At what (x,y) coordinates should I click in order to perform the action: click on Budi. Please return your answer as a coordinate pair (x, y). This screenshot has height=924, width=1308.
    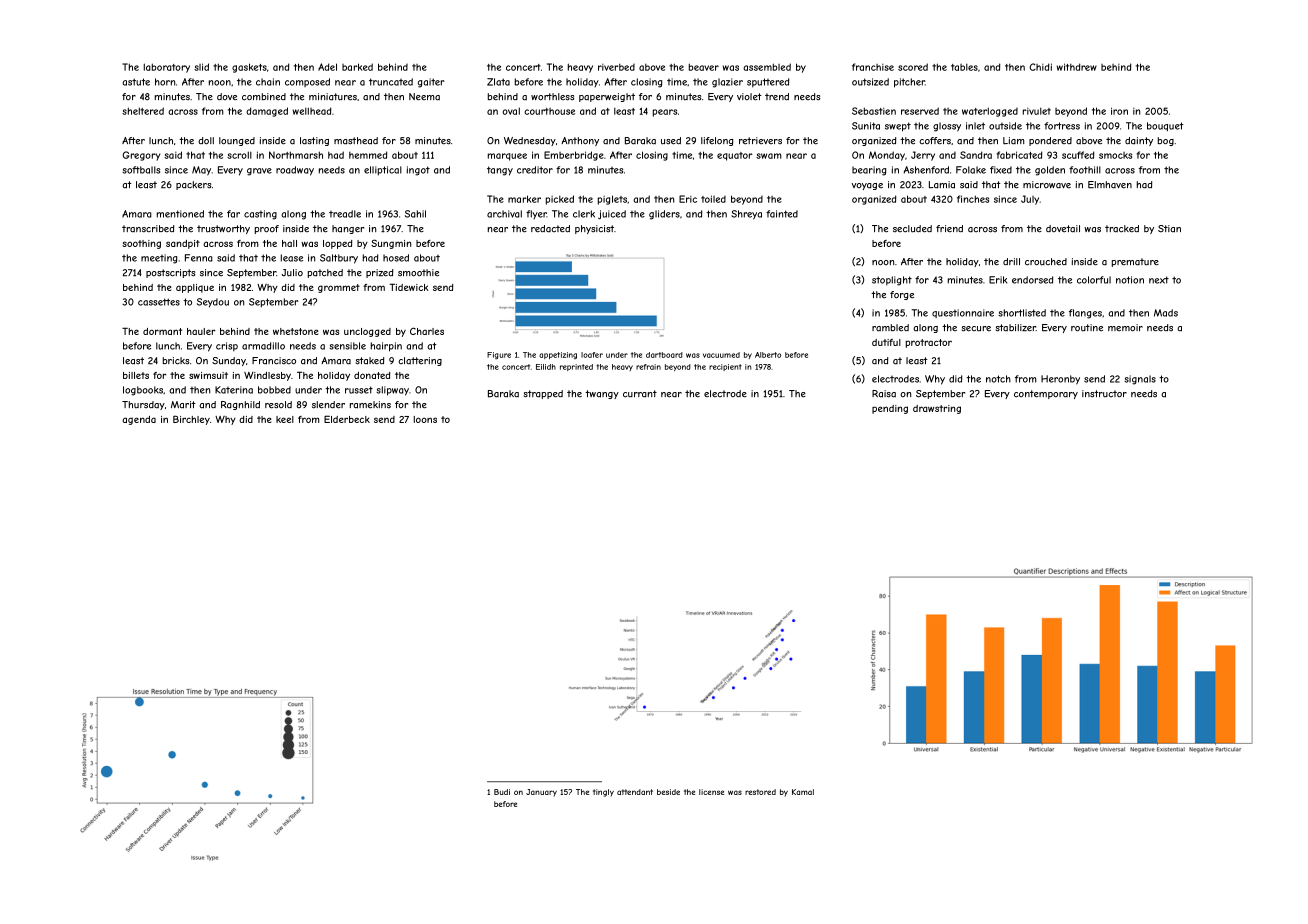
    Looking at the image, I should click on (502, 792).
